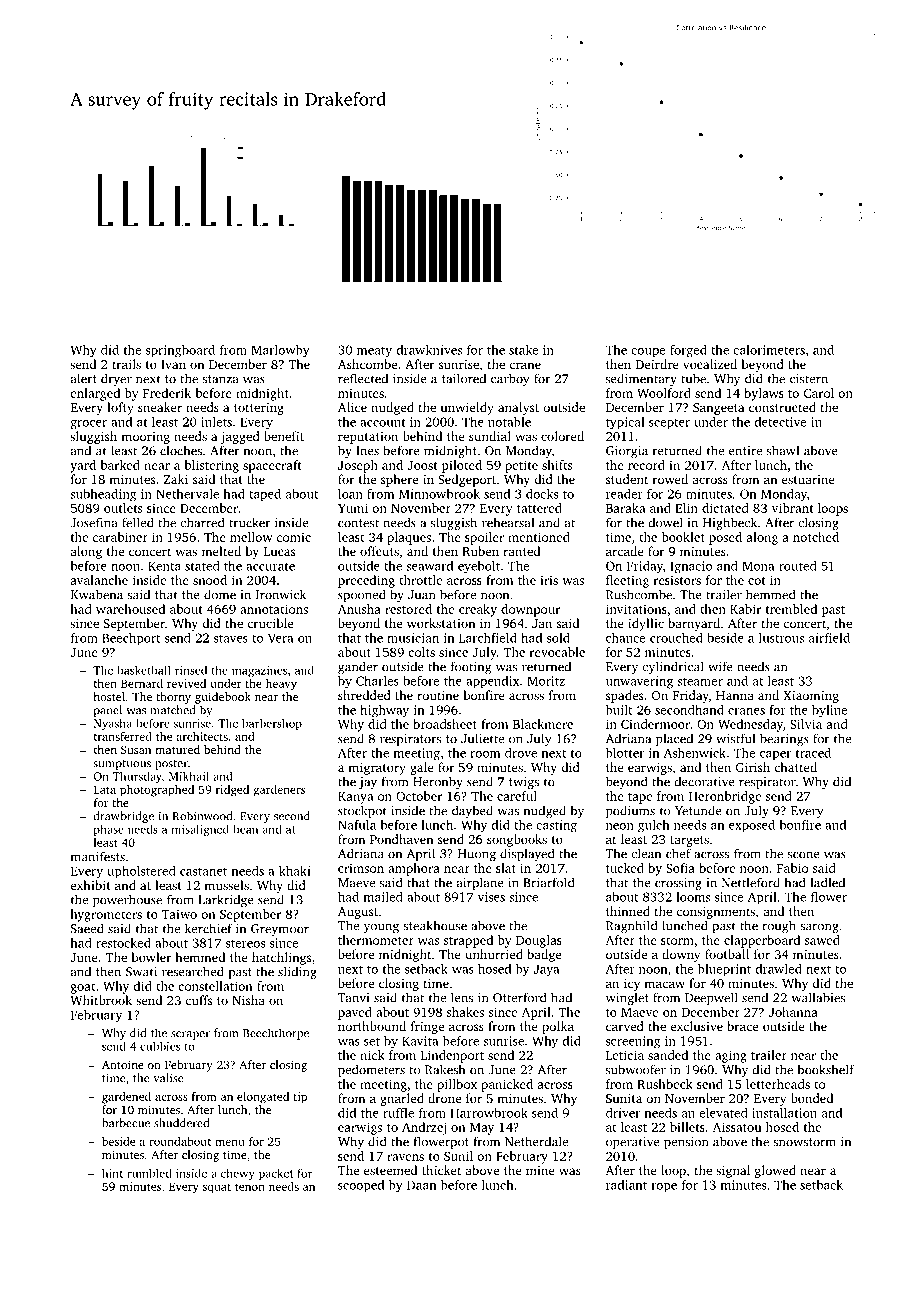 Image resolution: width=924 pixels, height=1308 pixels. What do you see at coordinates (809, 379) in the screenshot?
I see `cistern` at bounding box center [809, 379].
